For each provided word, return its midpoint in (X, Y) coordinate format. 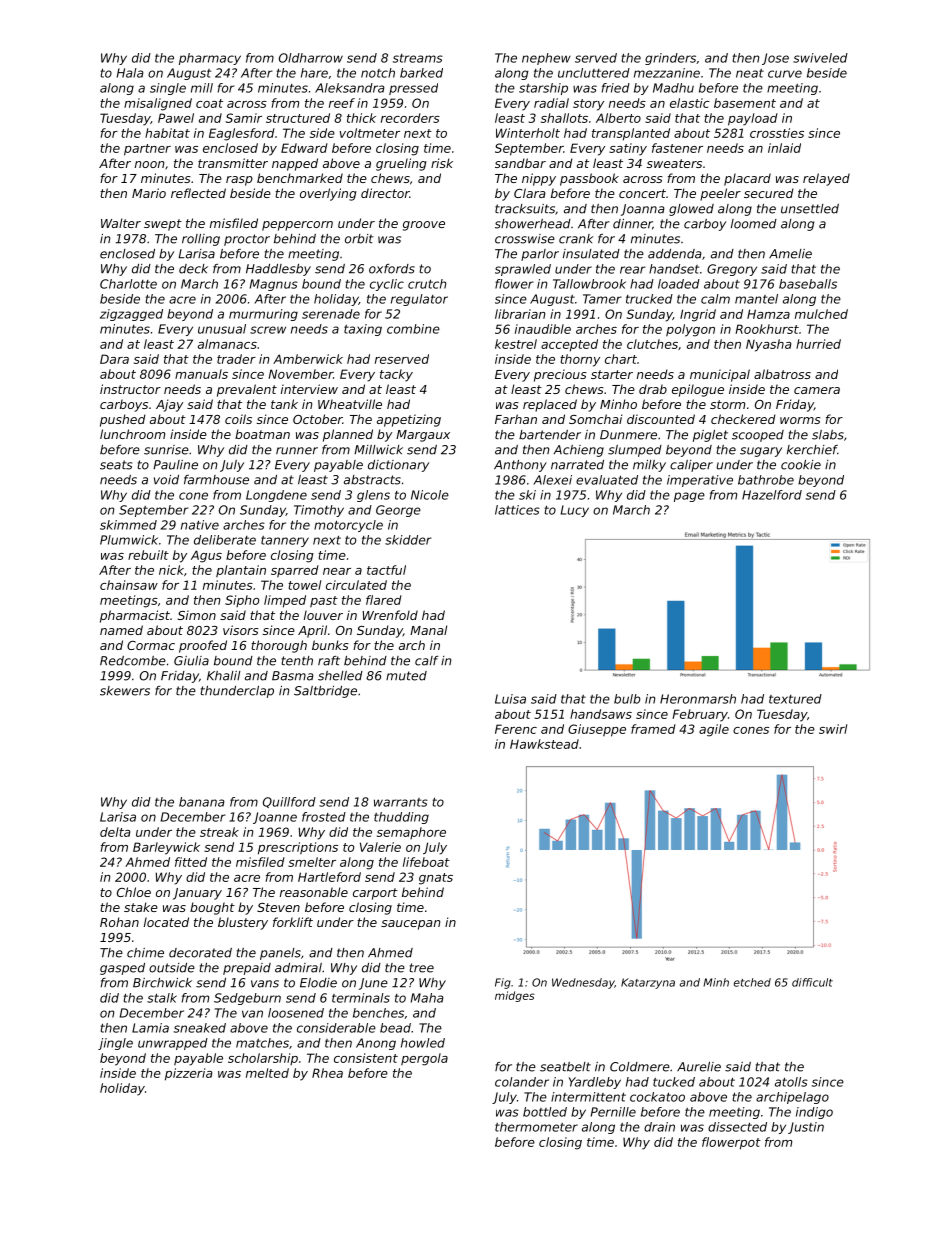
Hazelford (772, 495)
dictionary (398, 466)
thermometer (536, 1127)
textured (795, 699)
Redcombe (133, 661)
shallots (564, 118)
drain (659, 1127)
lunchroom (132, 434)
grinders (670, 59)
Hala (130, 73)
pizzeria (188, 1074)
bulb (627, 699)
